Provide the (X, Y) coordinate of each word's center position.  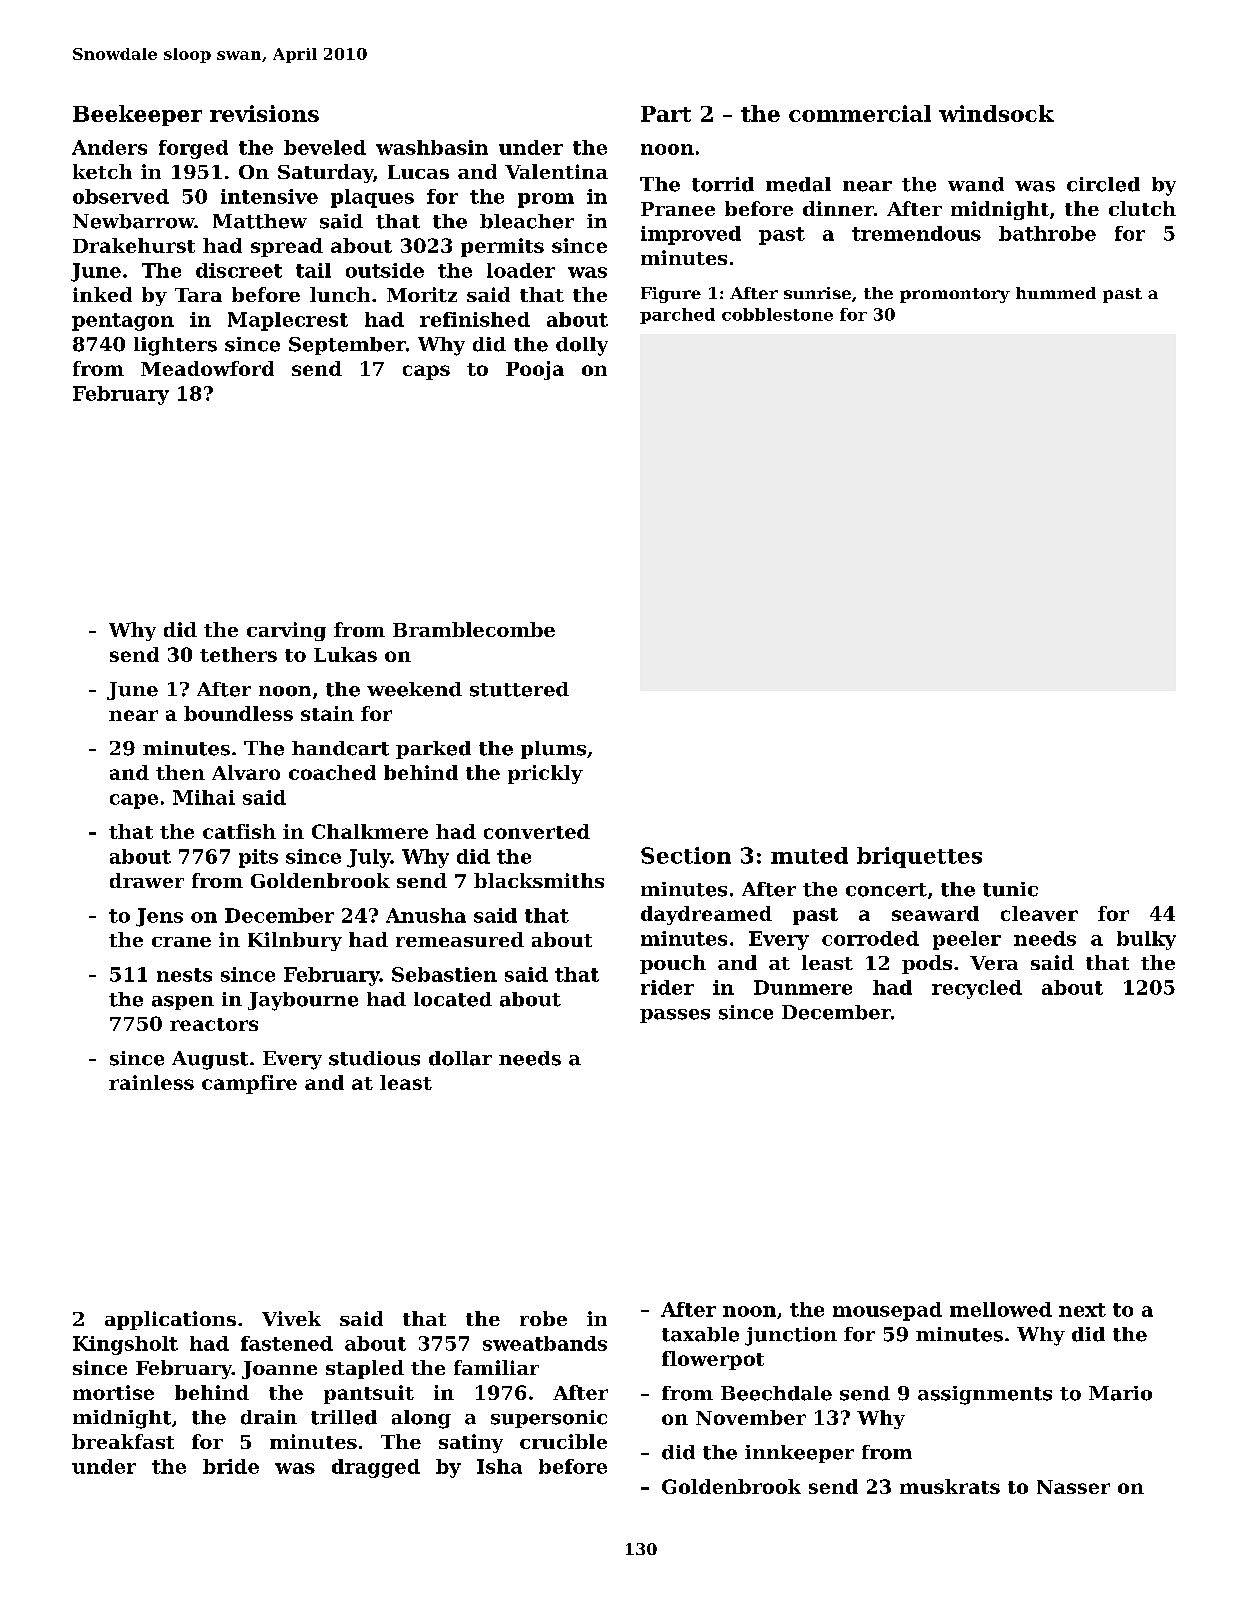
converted (537, 831)
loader (521, 270)
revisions (264, 113)
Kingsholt (125, 1345)
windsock (996, 113)
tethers (238, 654)
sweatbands (545, 1343)
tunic (1010, 889)
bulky (1146, 940)
